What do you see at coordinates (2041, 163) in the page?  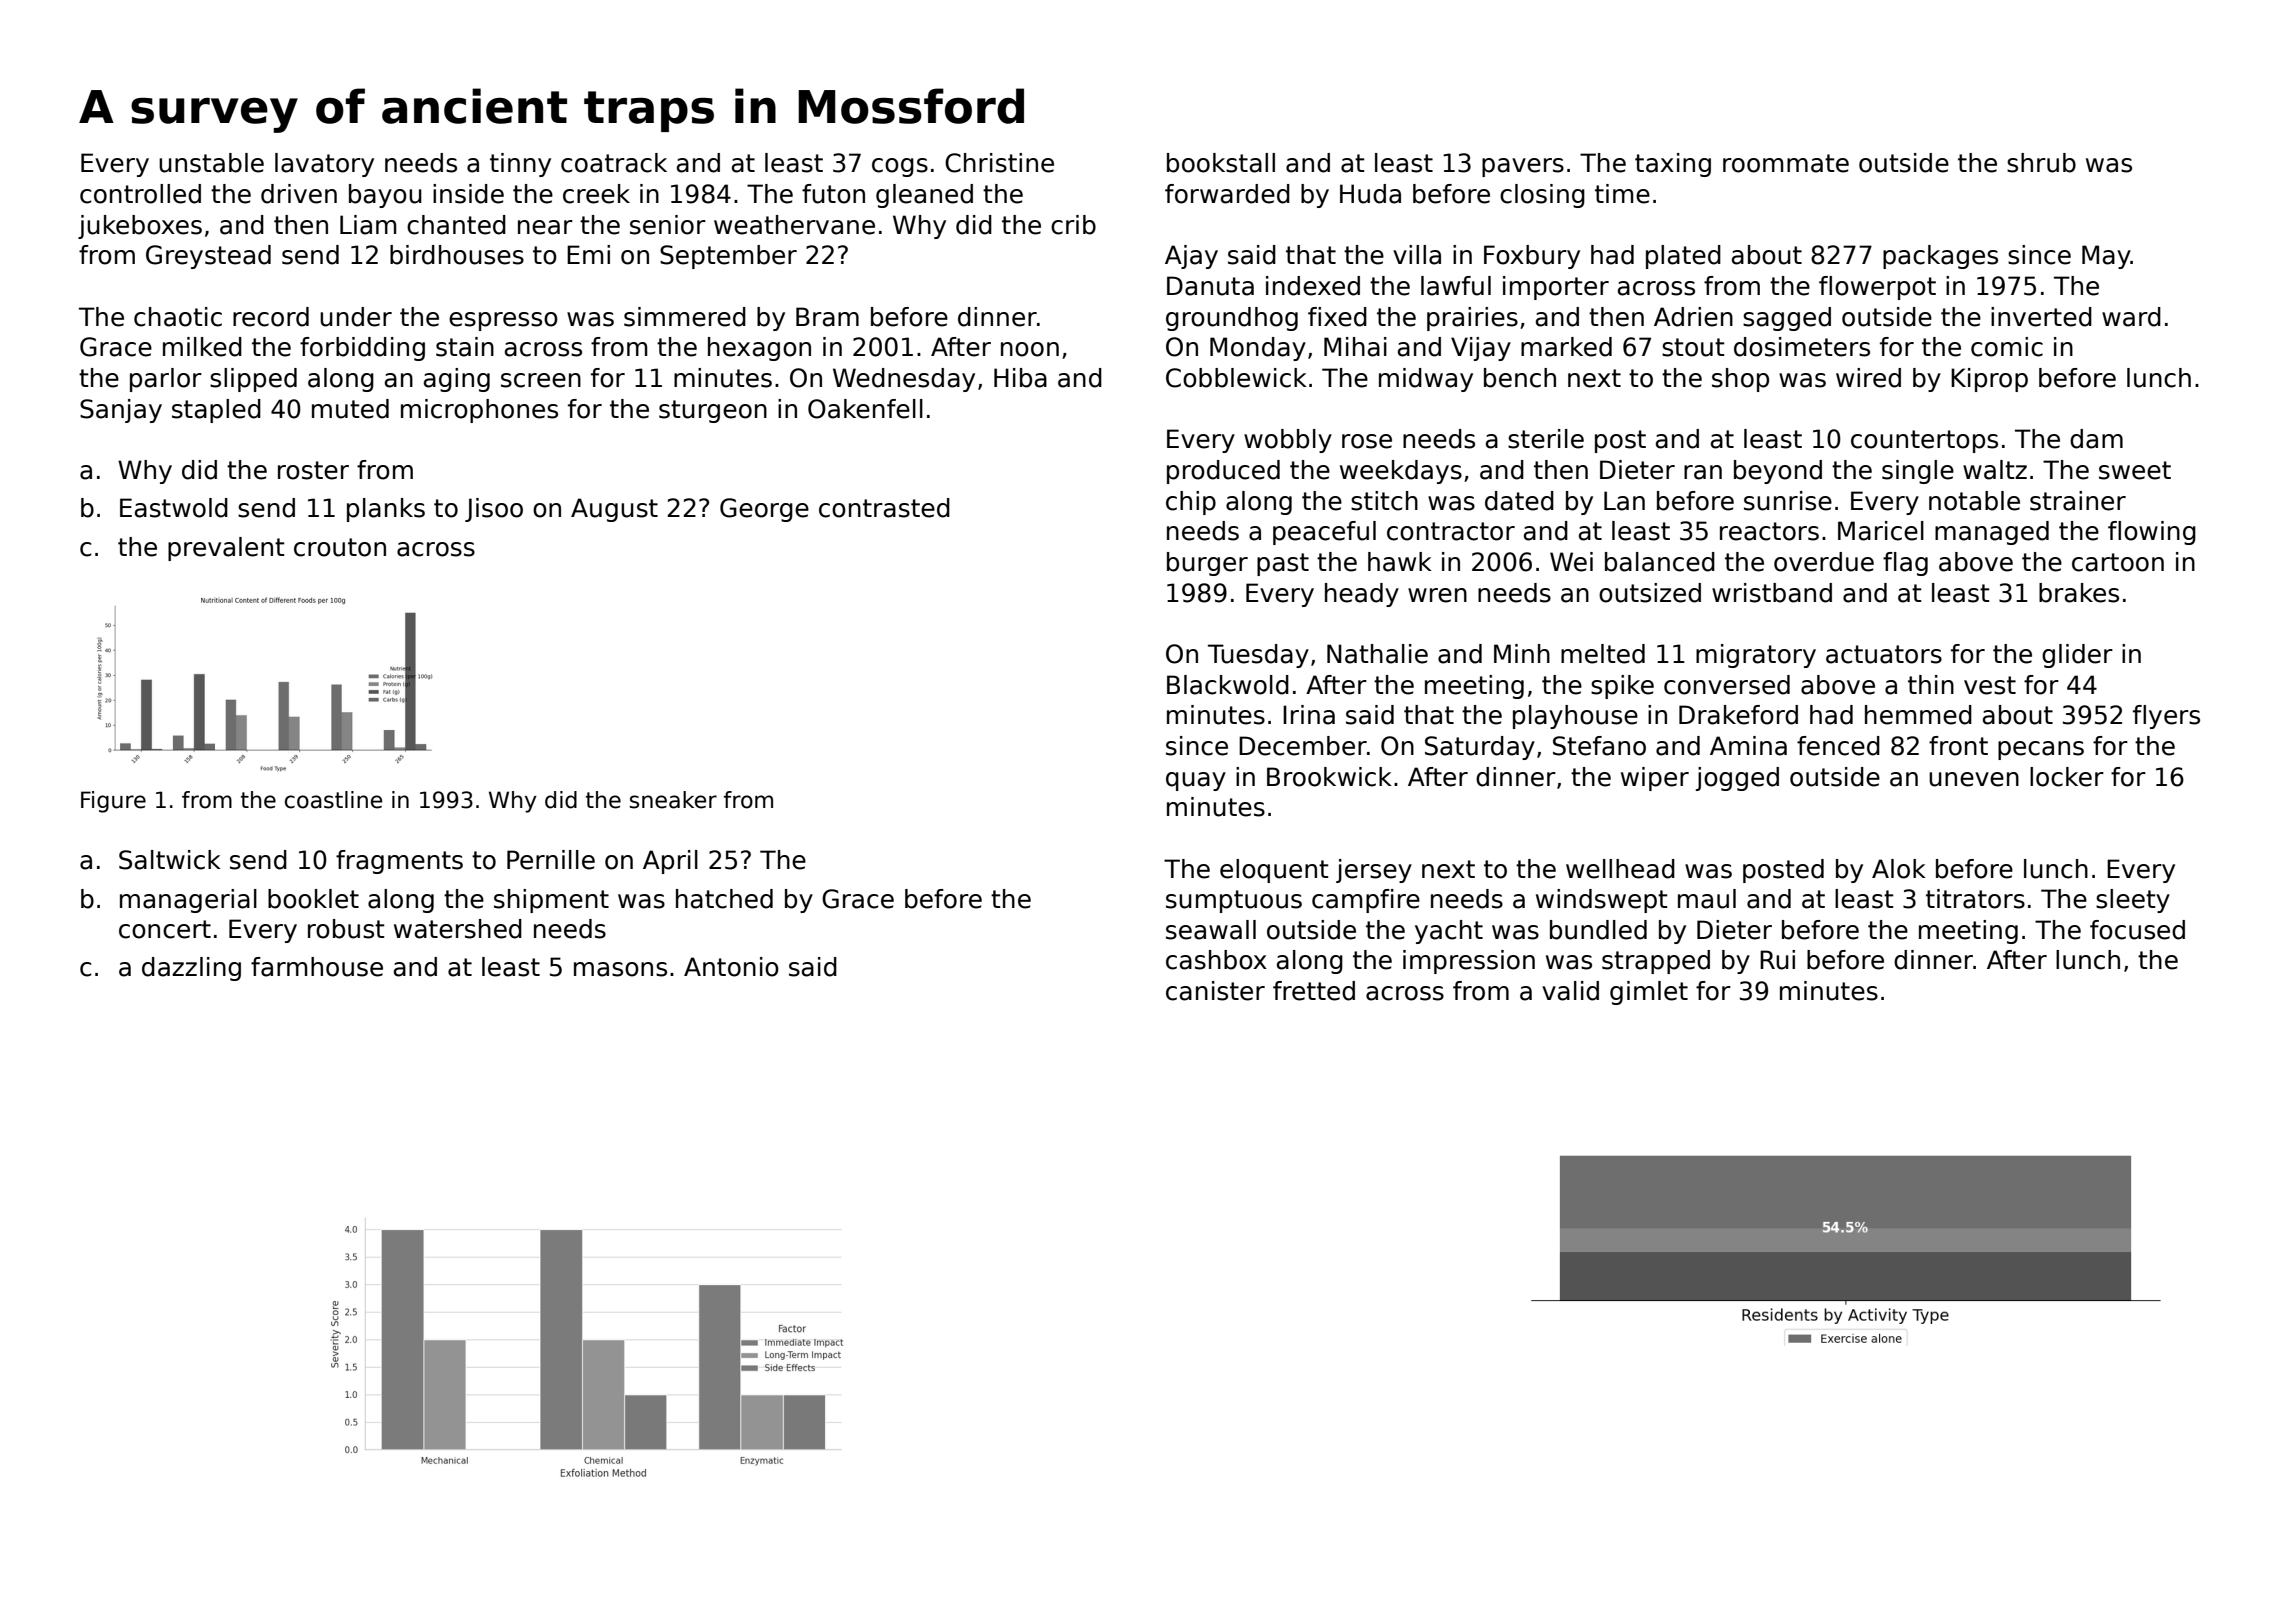 I see `shrub` at bounding box center [2041, 163].
